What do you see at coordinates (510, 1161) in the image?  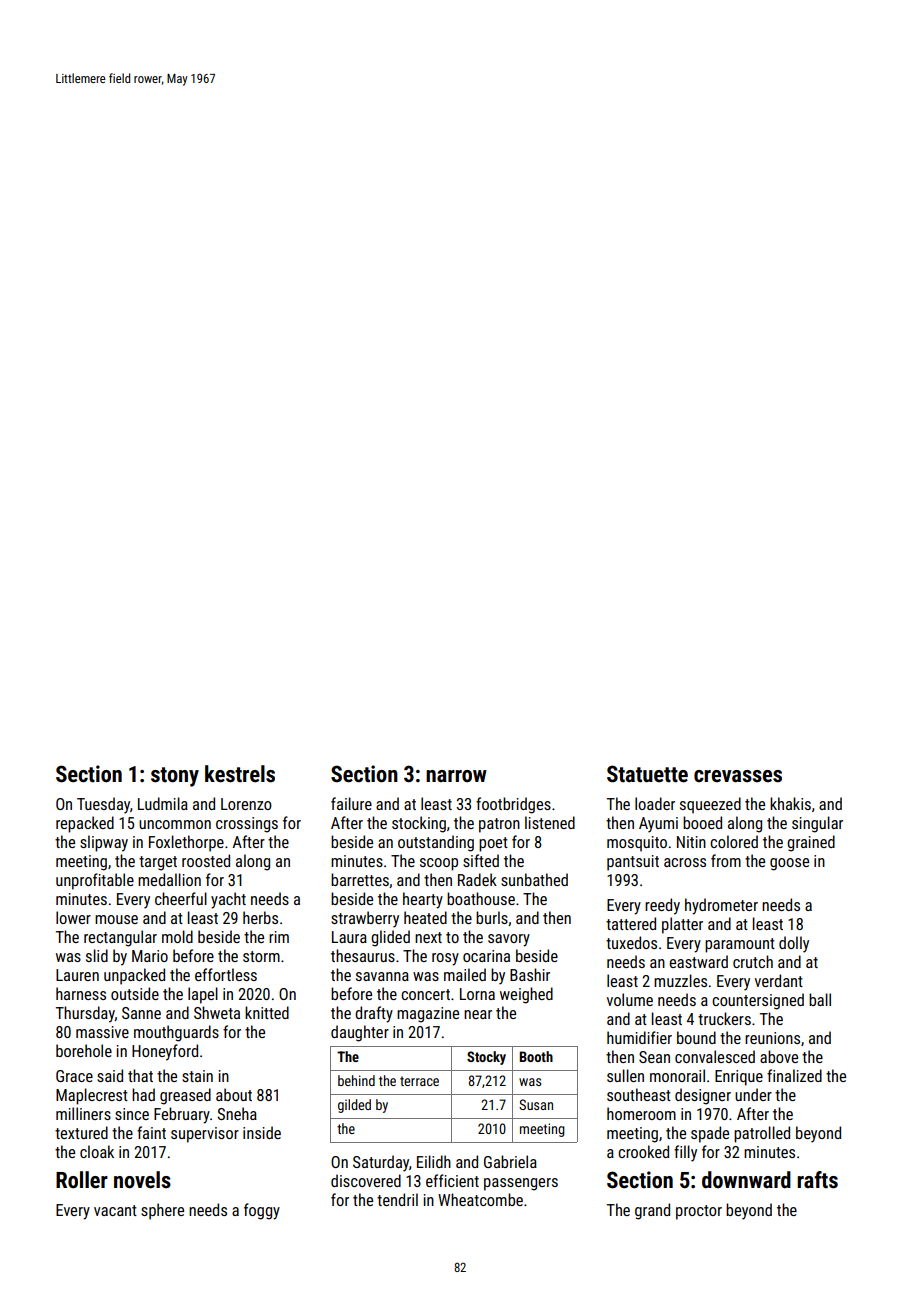 I see `Gabriela` at bounding box center [510, 1161].
